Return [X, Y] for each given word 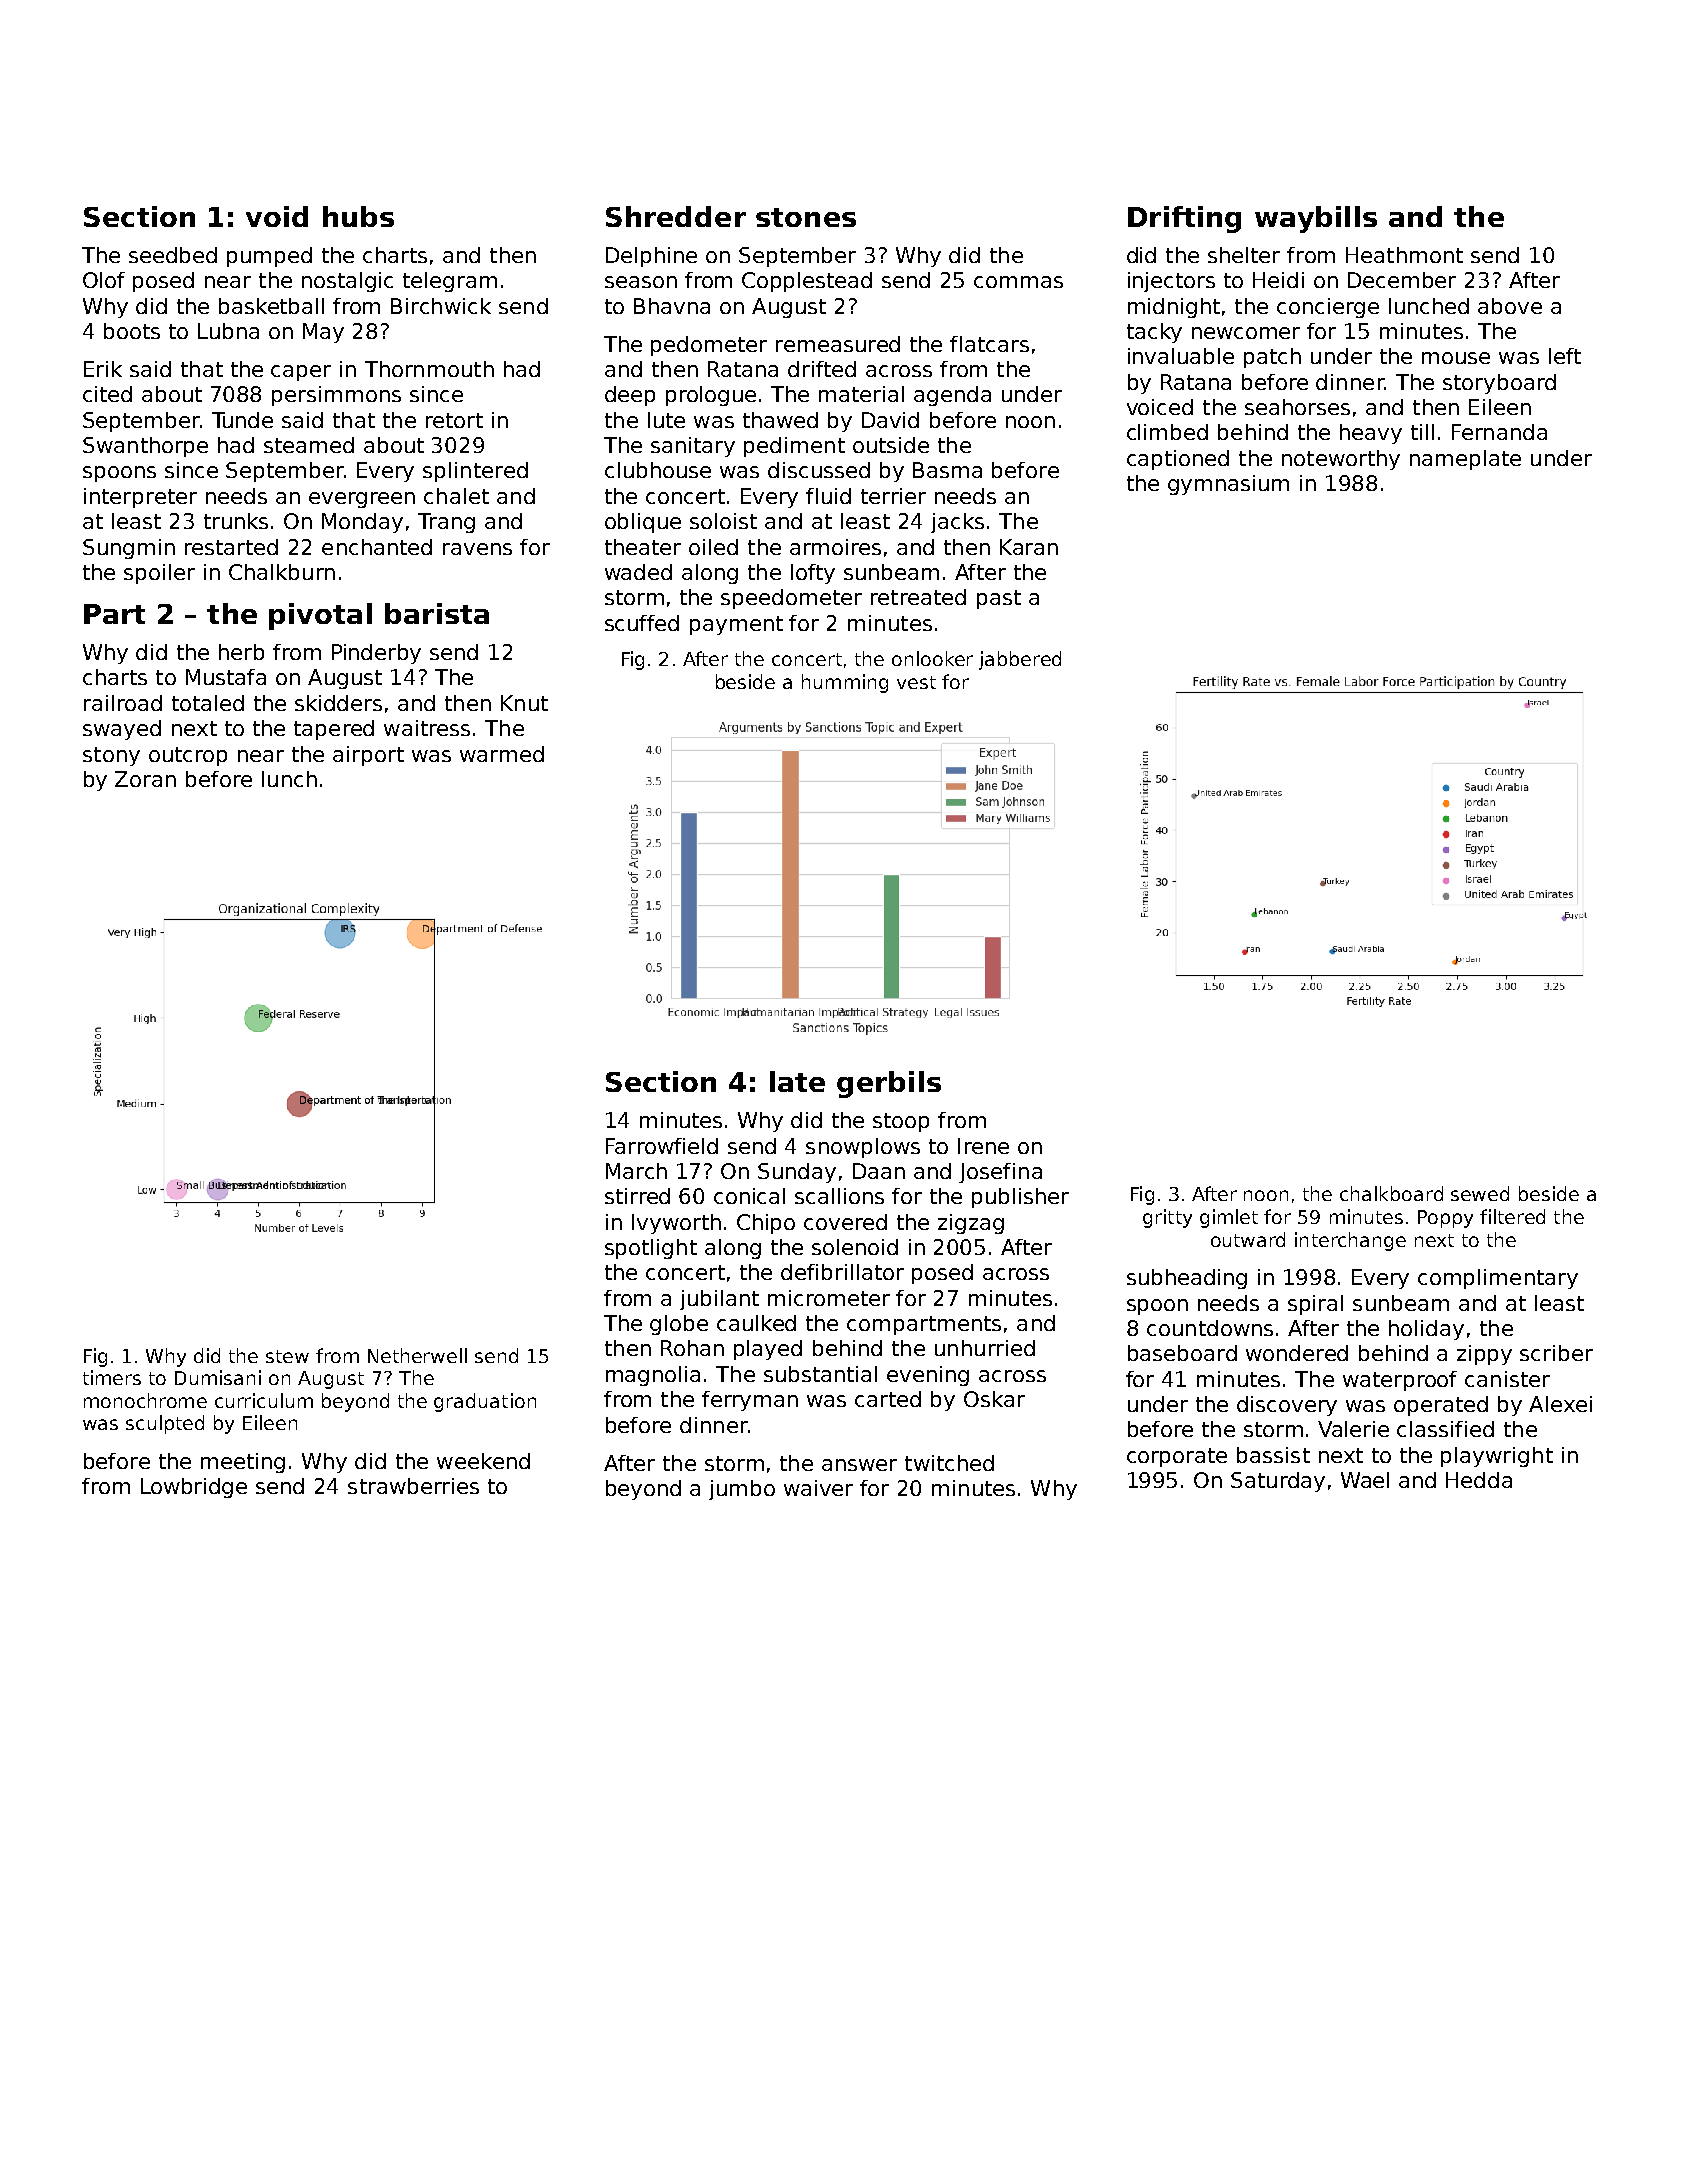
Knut [524, 703]
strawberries [413, 1486]
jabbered [1020, 660]
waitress [427, 728]
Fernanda [1499, 432]
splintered [475, 472]
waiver [818, 1488]
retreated [918, 597]
